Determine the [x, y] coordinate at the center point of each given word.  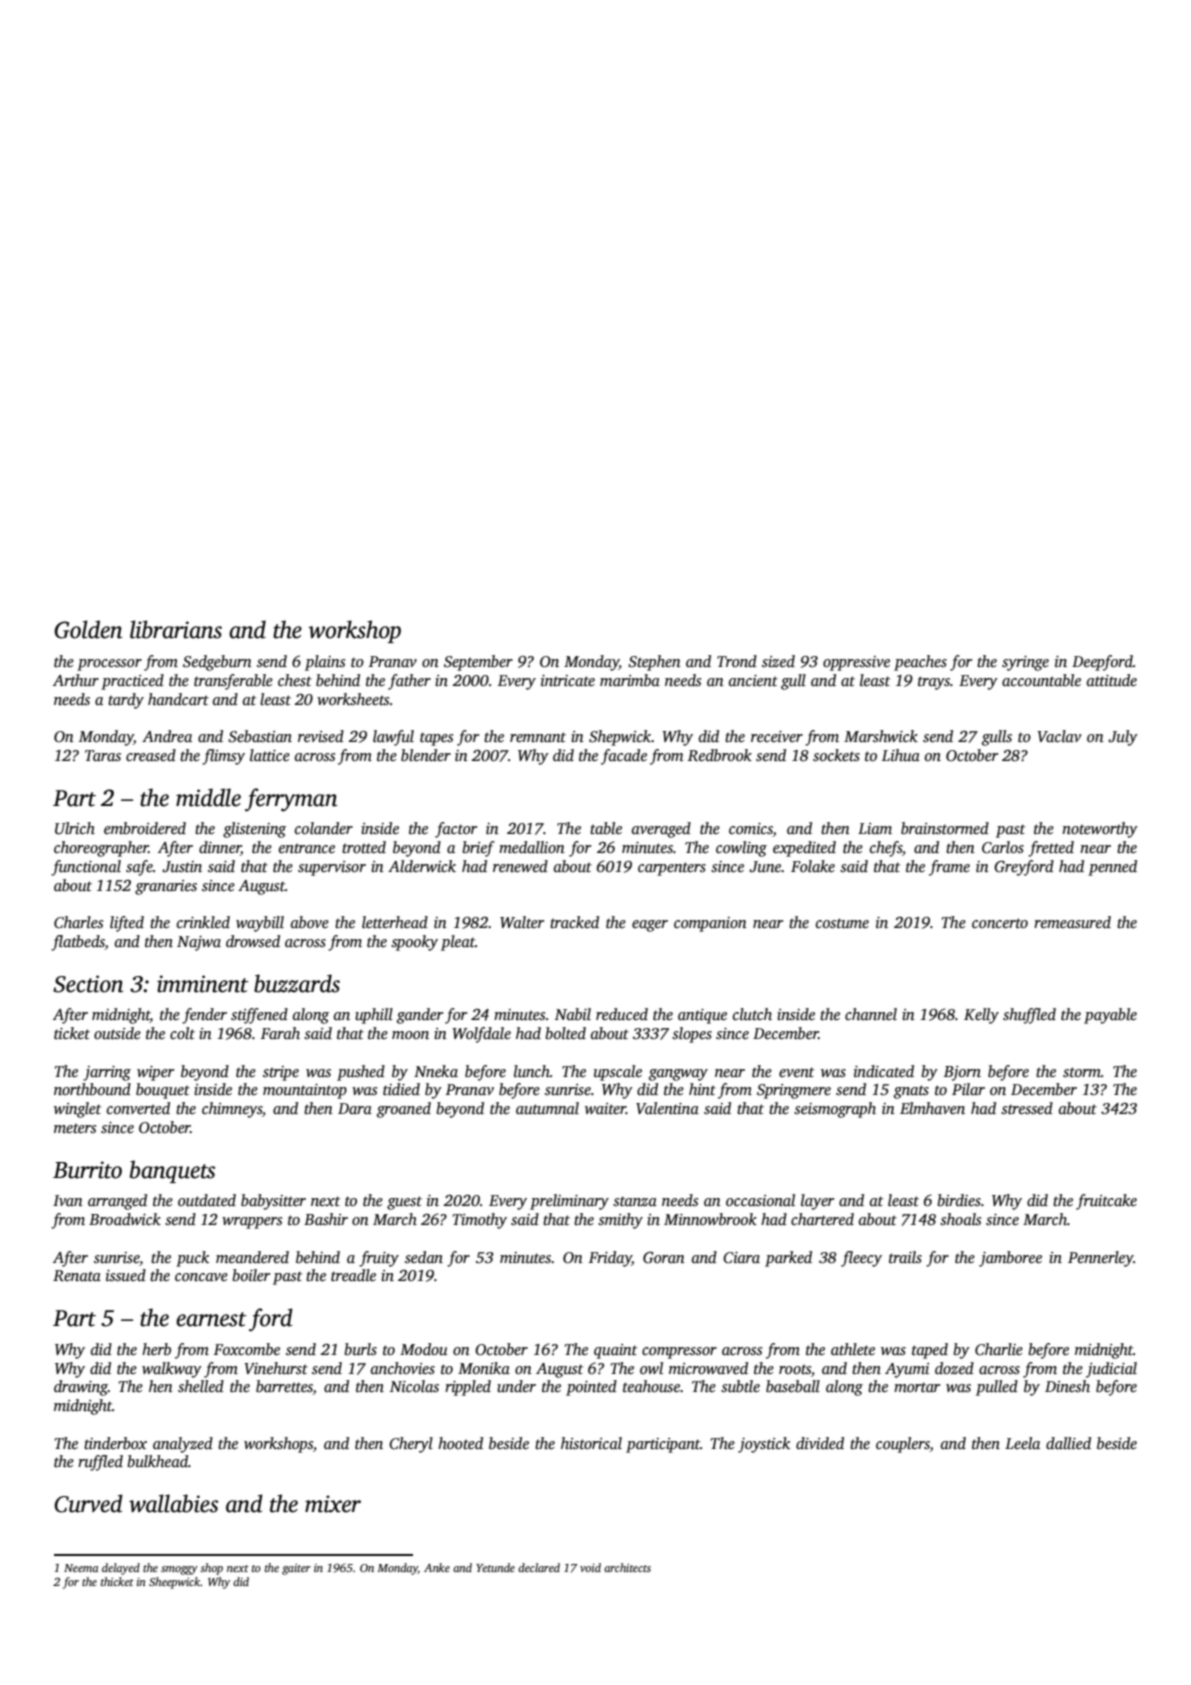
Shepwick [620, 738]
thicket [117, 1581]
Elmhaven [932, 1108]
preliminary [569, 1202]
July [1123, 738]
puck [192, 1259]
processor [109, 665]
